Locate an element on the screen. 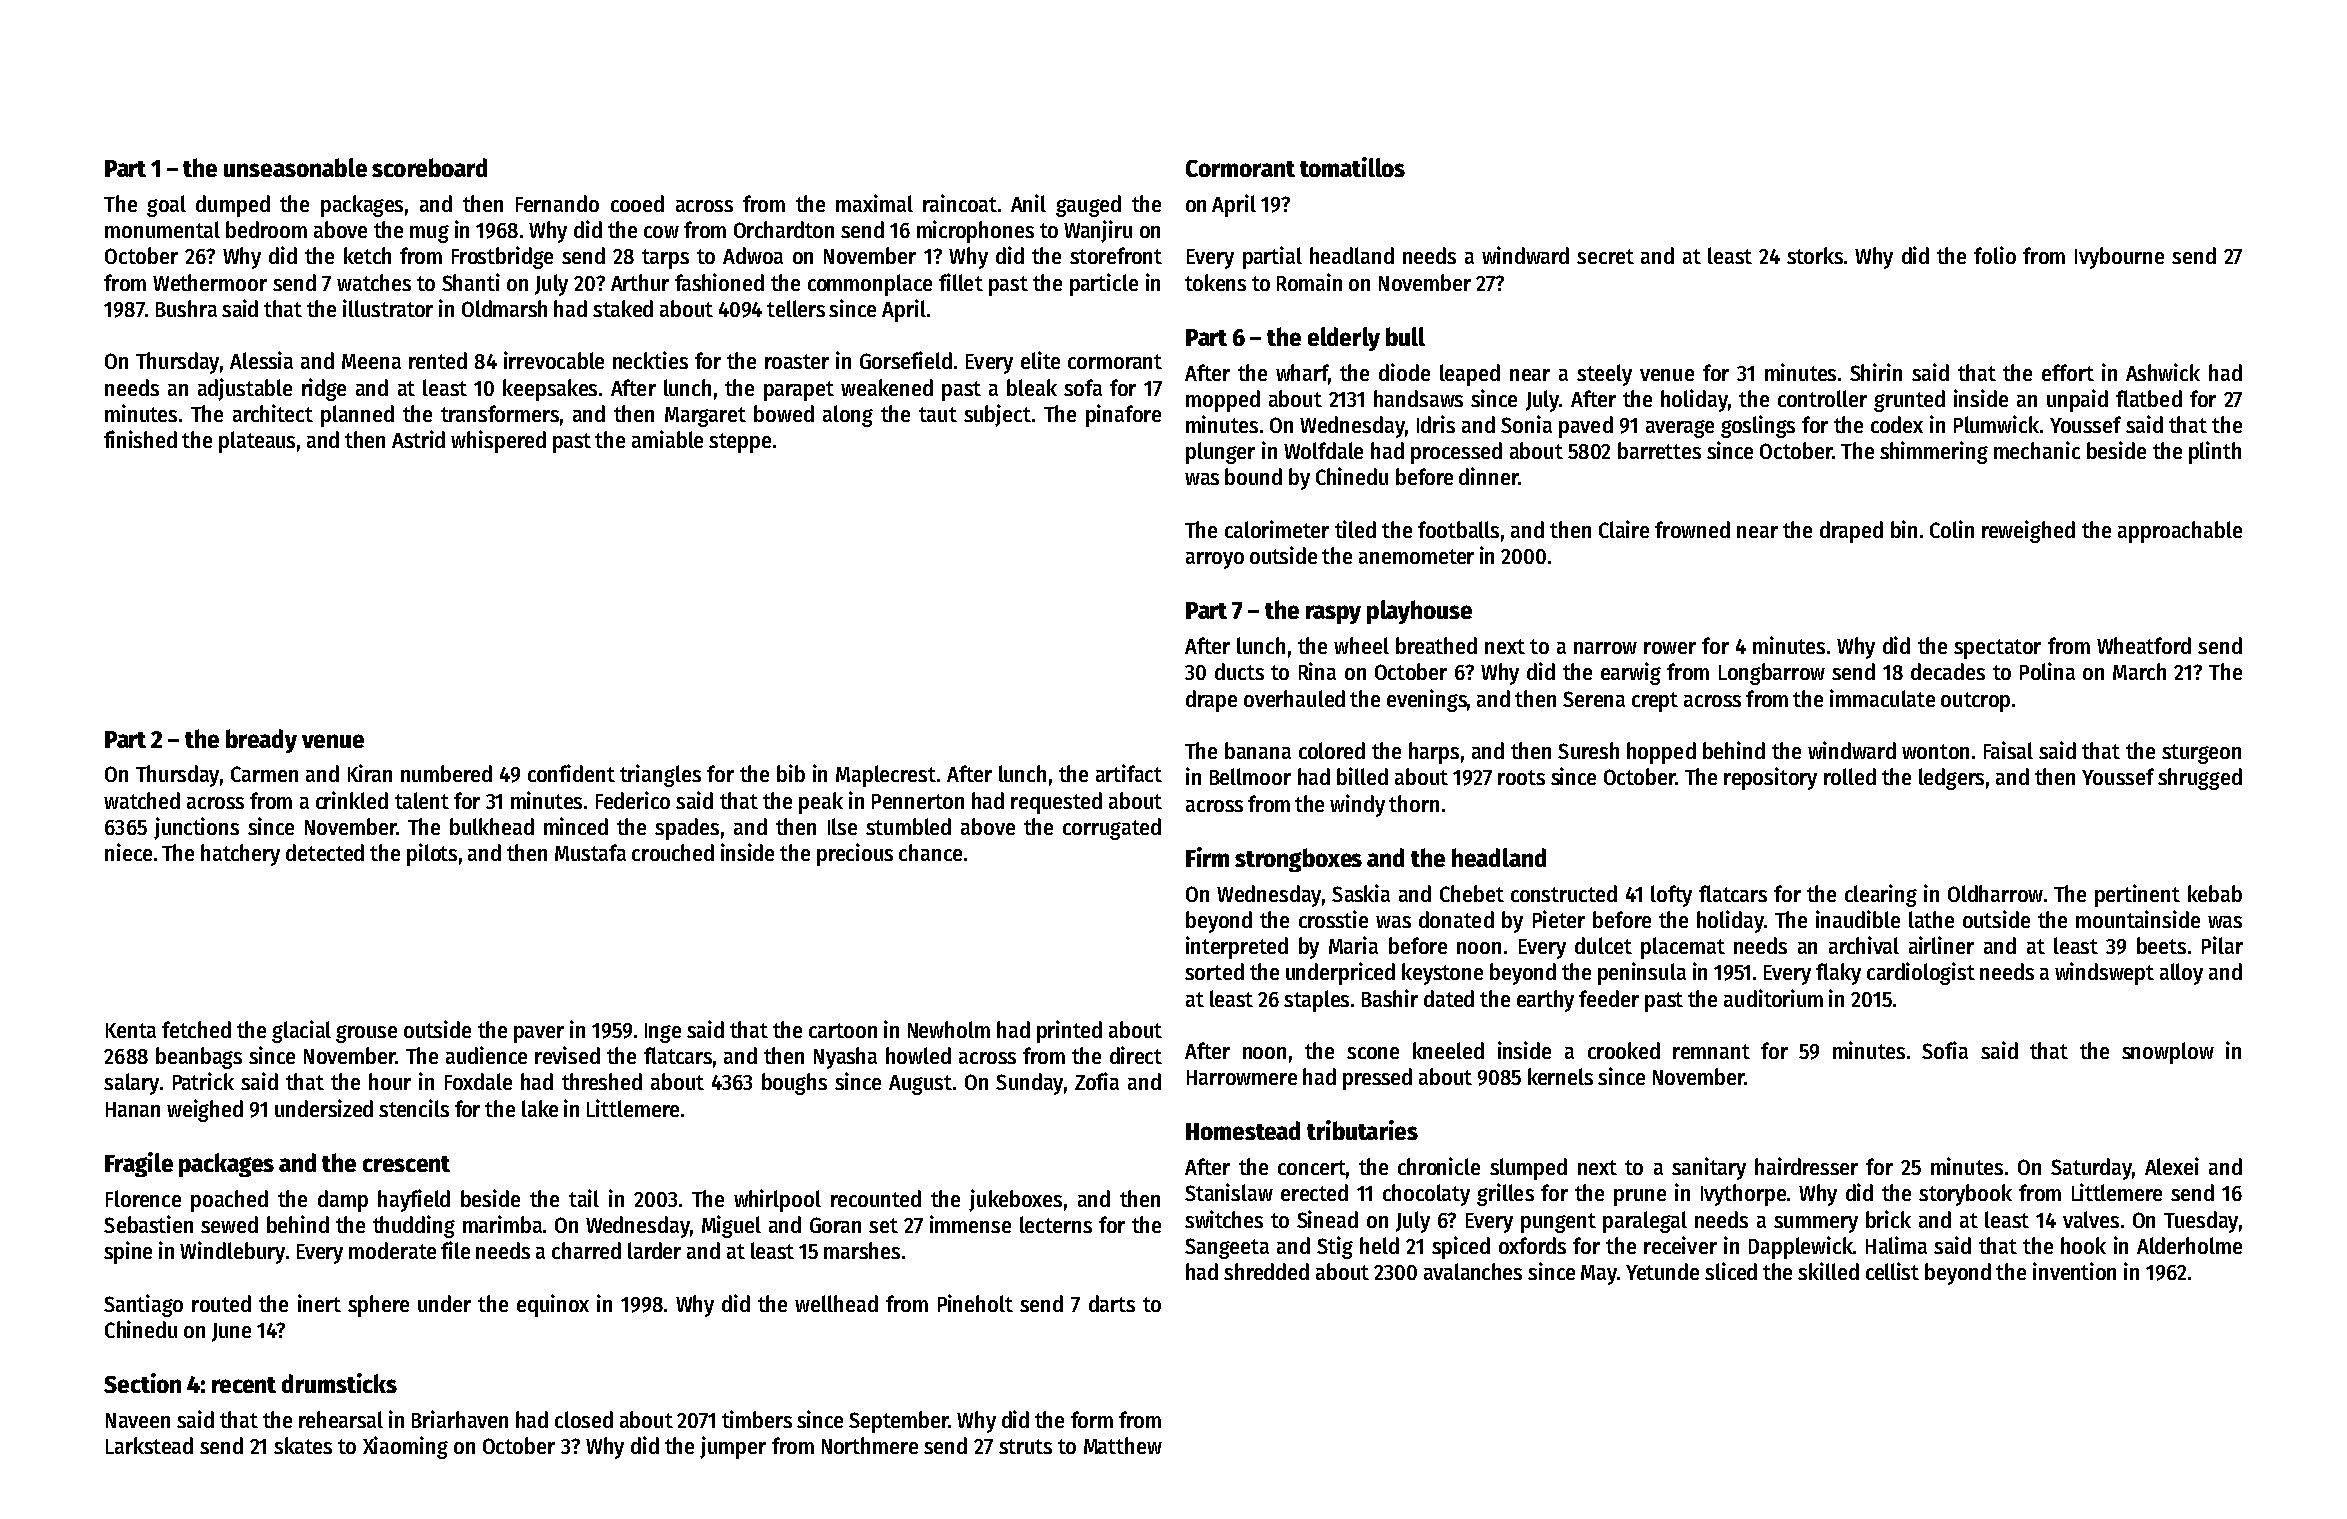 The width and height of the screenshot is (2347, 1519). invention is located at coordinates (2074, 1271).
